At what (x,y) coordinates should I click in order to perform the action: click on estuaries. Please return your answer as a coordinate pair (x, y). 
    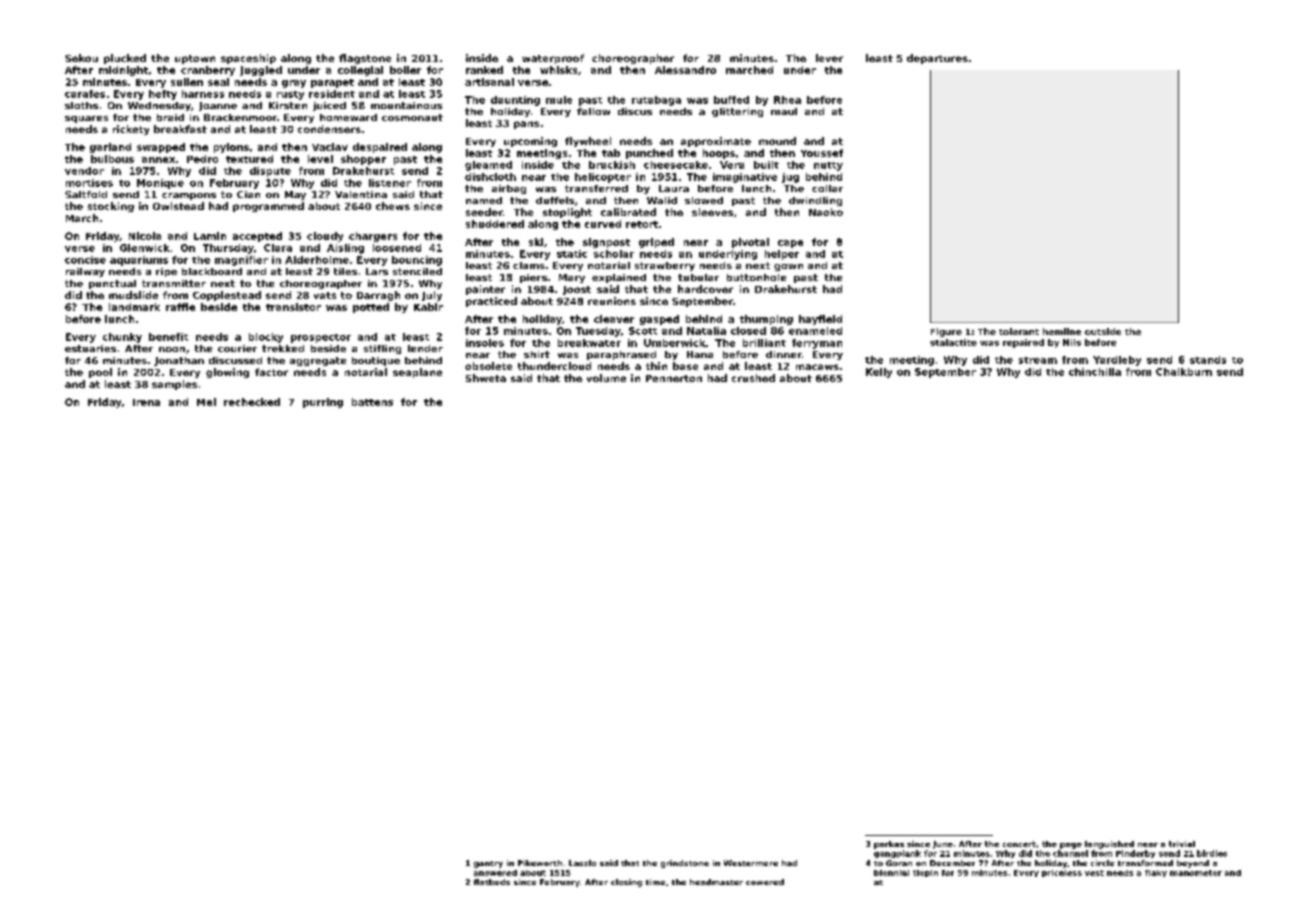
    Looking at the image, I should click on (90, 348).
